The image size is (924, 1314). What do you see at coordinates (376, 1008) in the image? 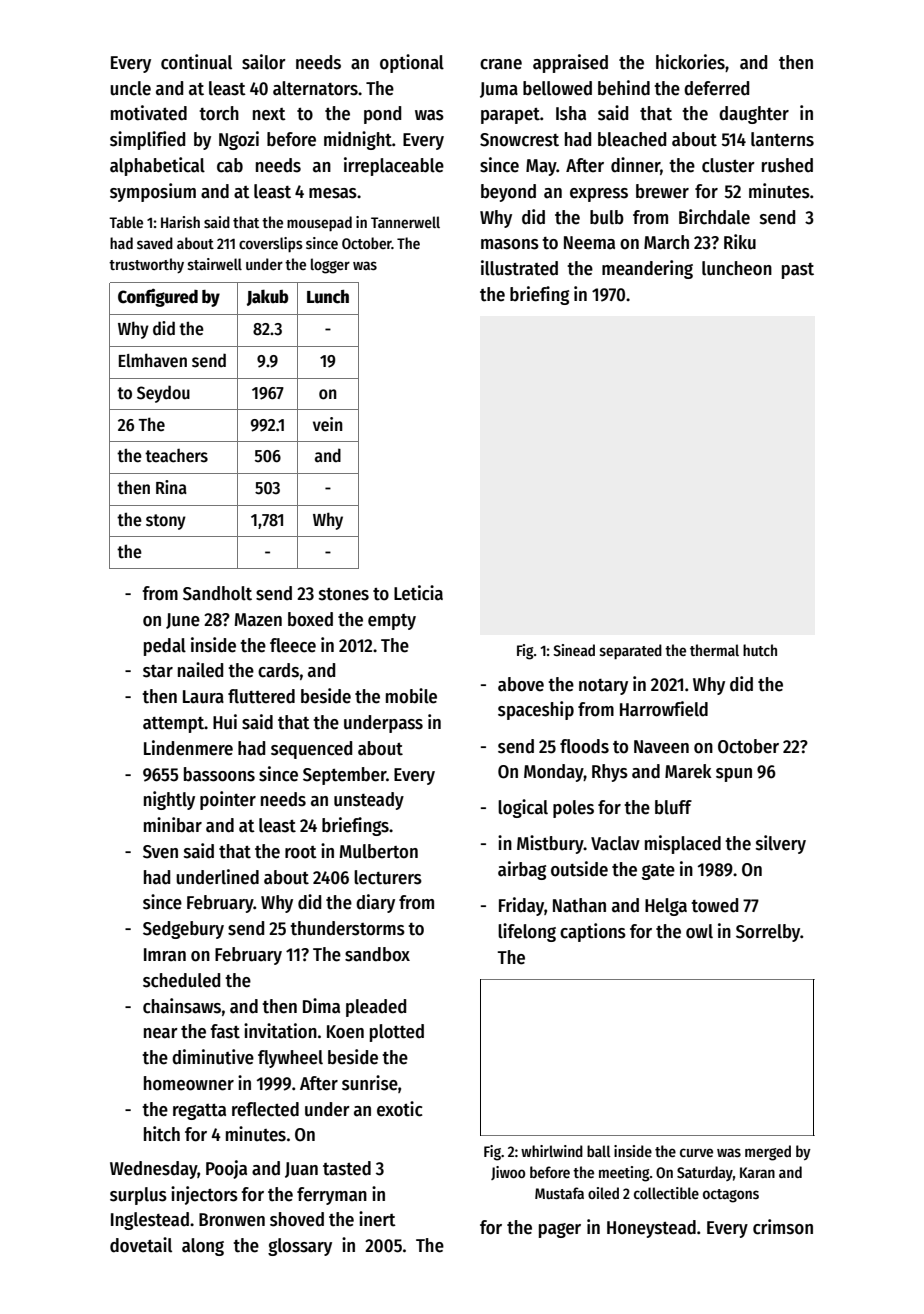
I see `pleaded` at bounding box center [376, 1008].
